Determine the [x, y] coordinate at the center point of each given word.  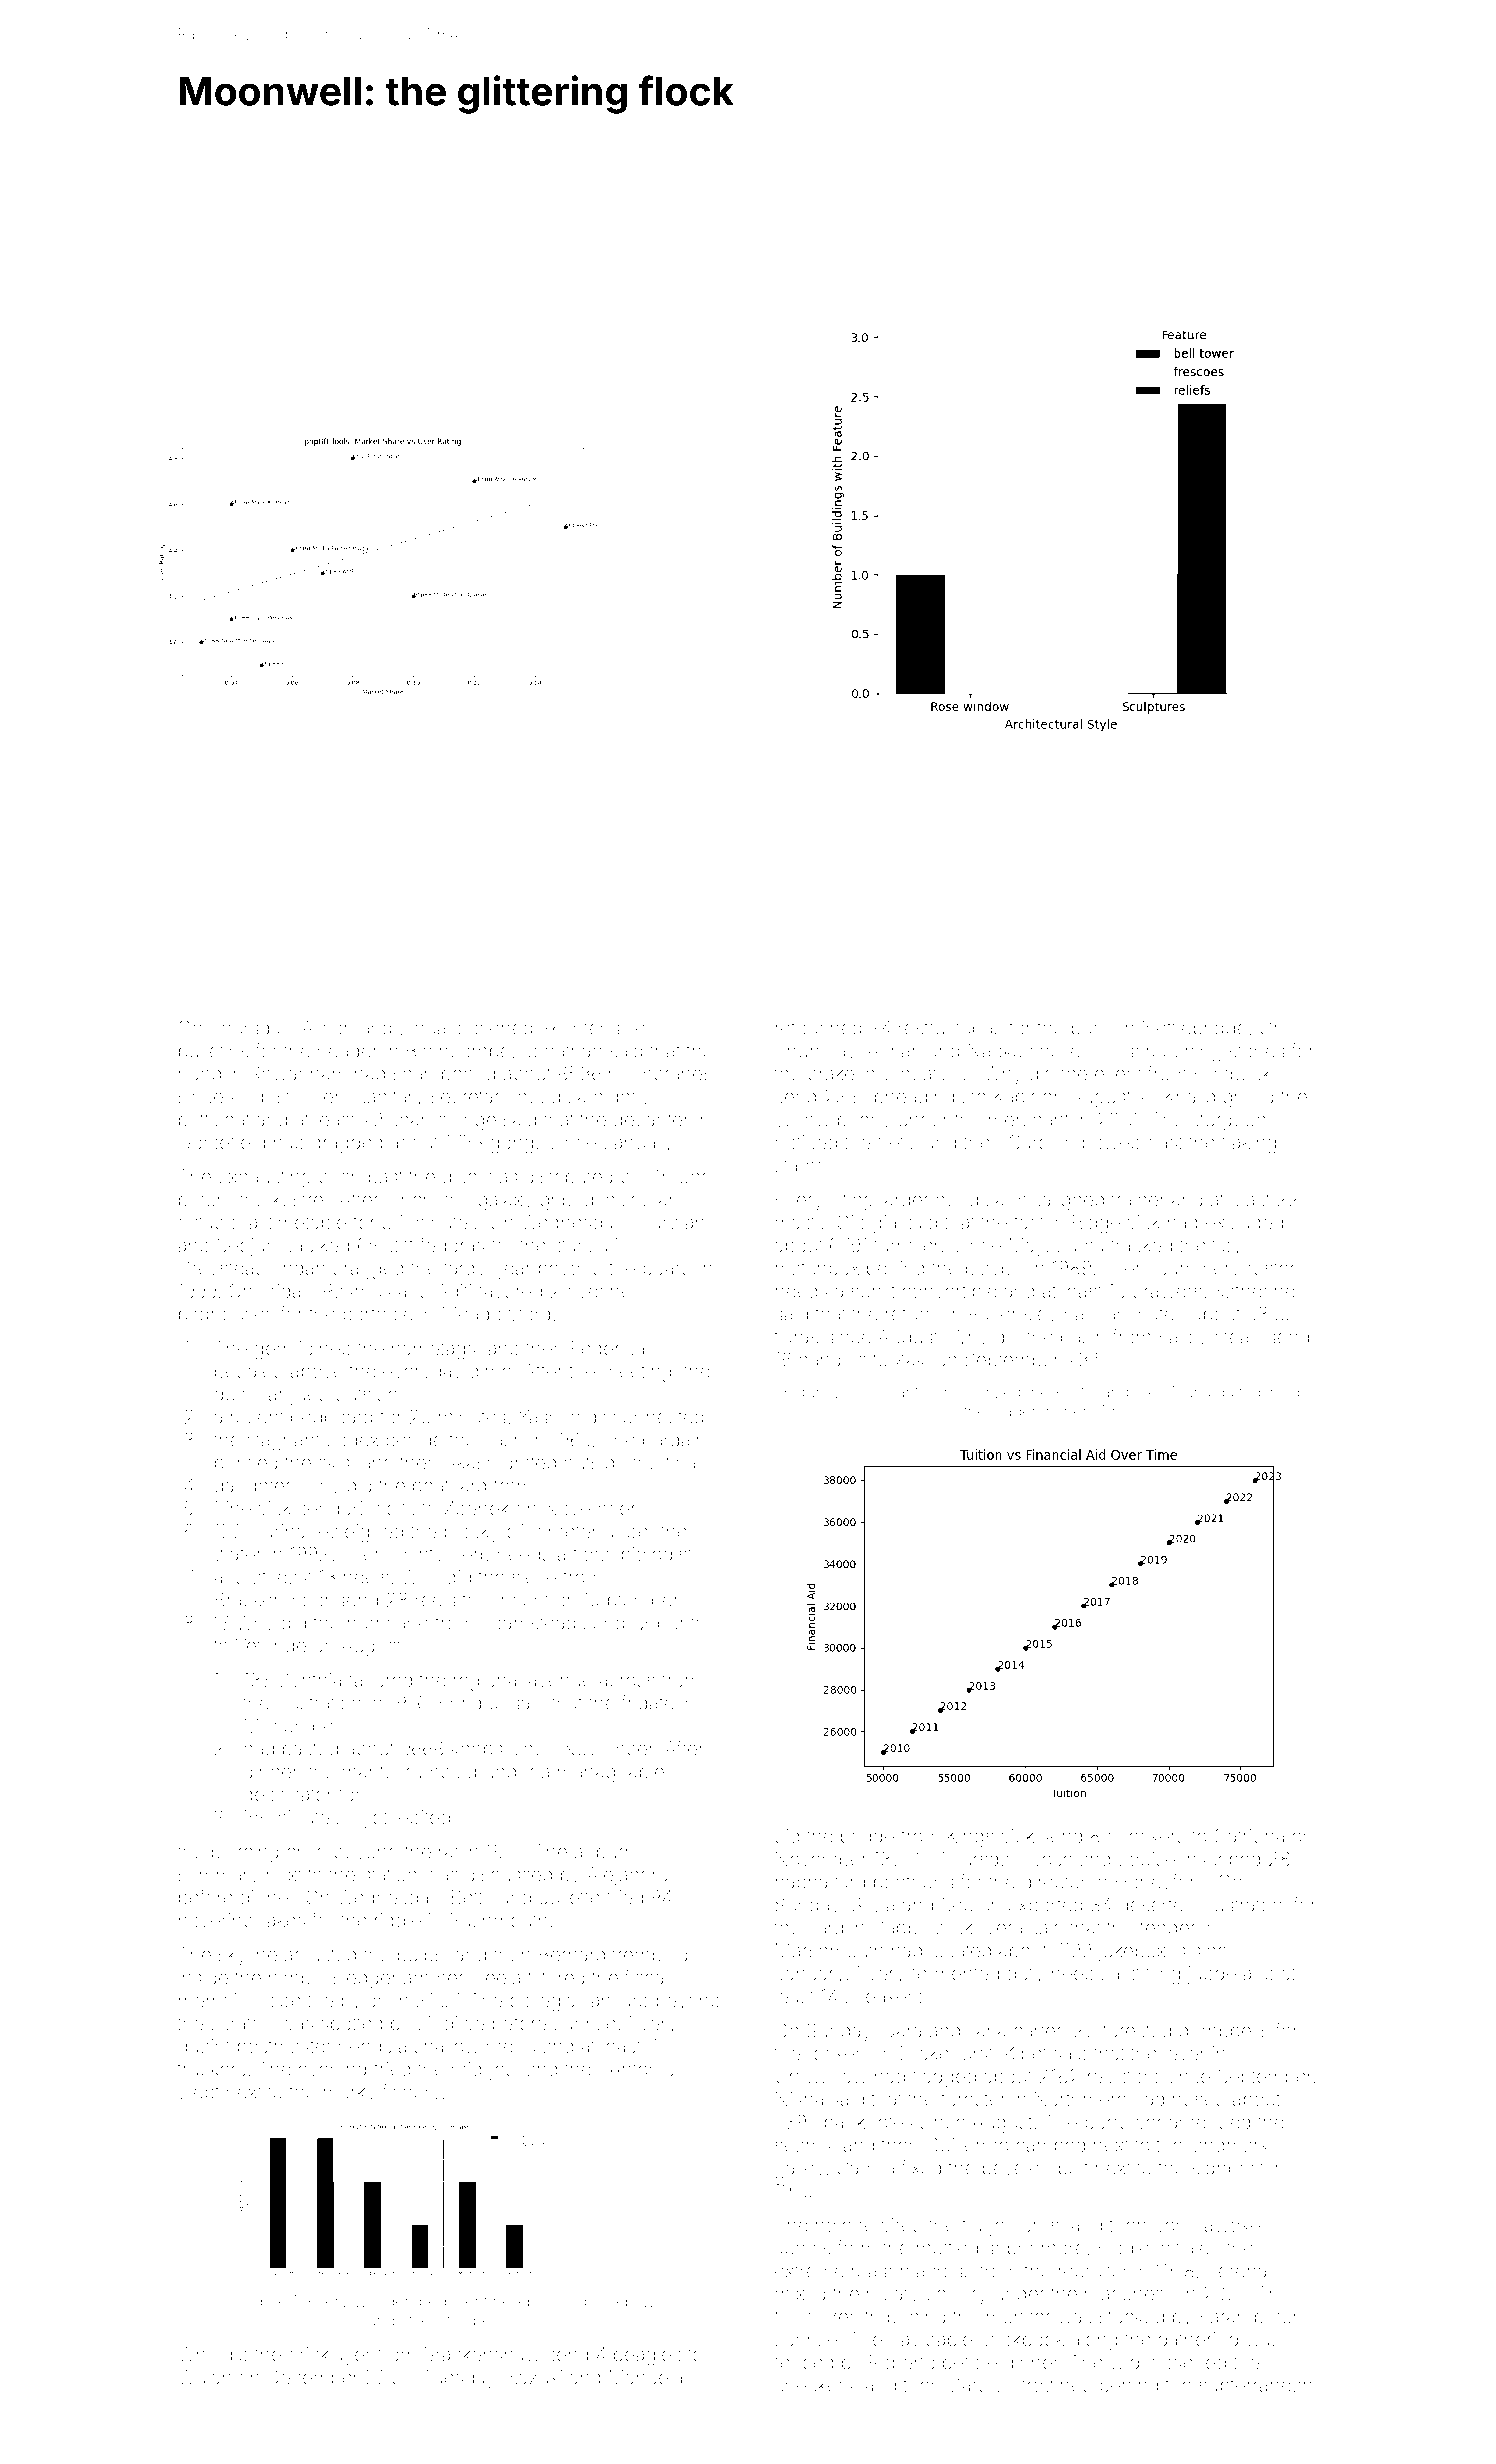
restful [923, 1027]
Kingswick [991, 1838]
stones [1257, 1051]
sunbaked [592, 2301]
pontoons [914, 1884]
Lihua [423, 1028]
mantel [370, 1771]
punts [681, 1625]
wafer [238, 1553]
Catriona [1249, 1835]
